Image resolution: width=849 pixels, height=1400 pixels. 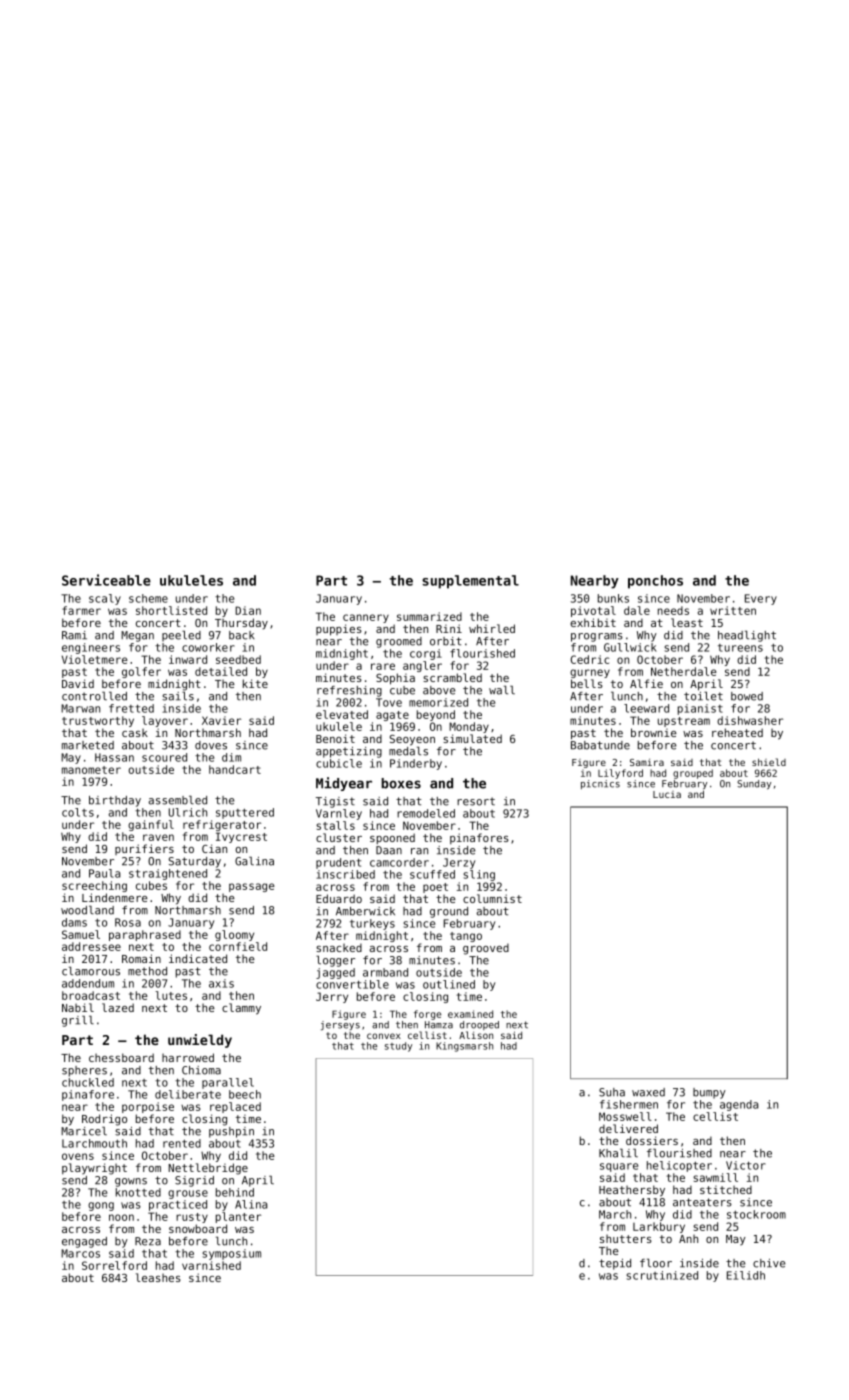 I want to click on sails, so click(x=178, y=696).
